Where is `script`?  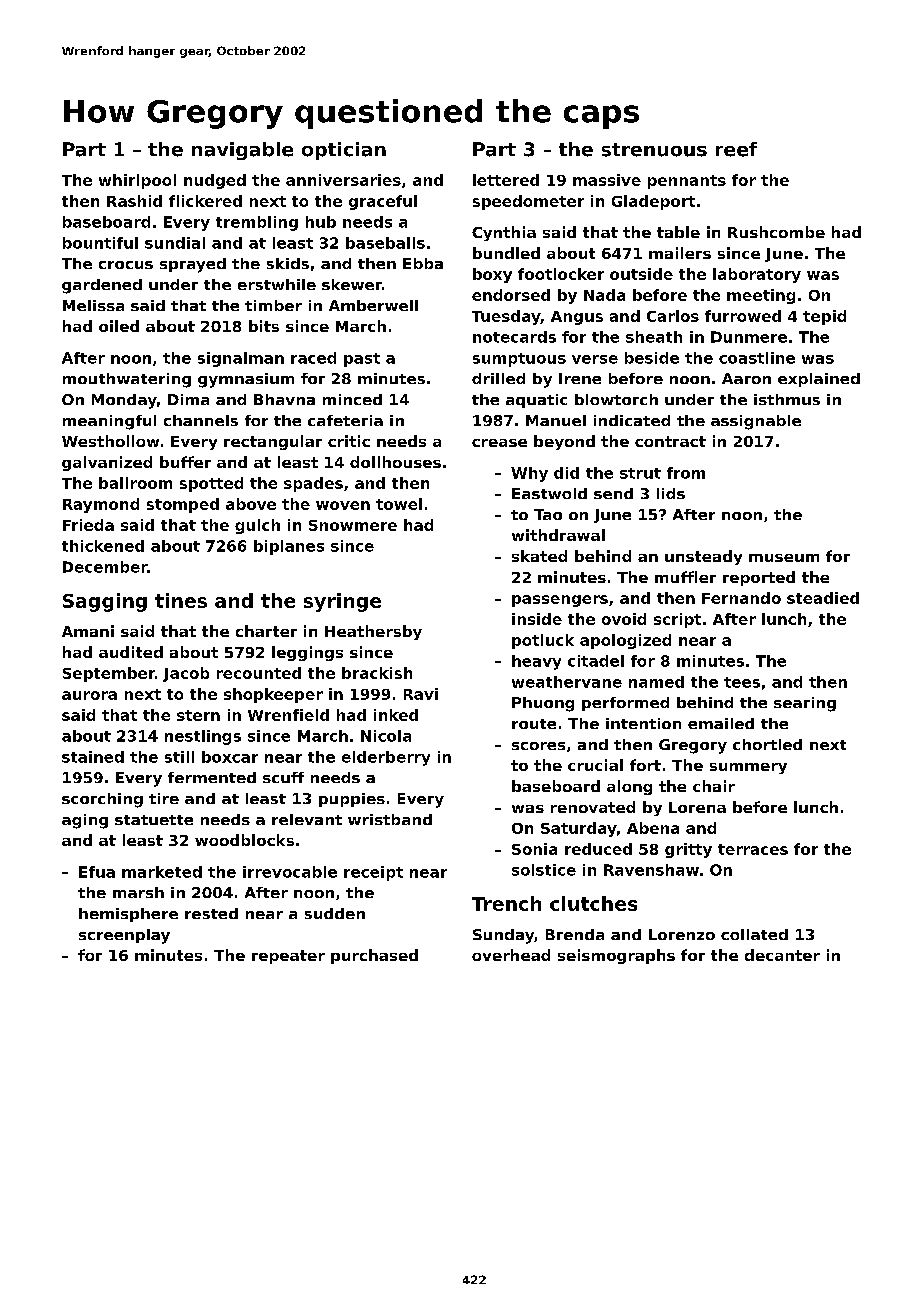
script is located at coordinates (677, 620).
